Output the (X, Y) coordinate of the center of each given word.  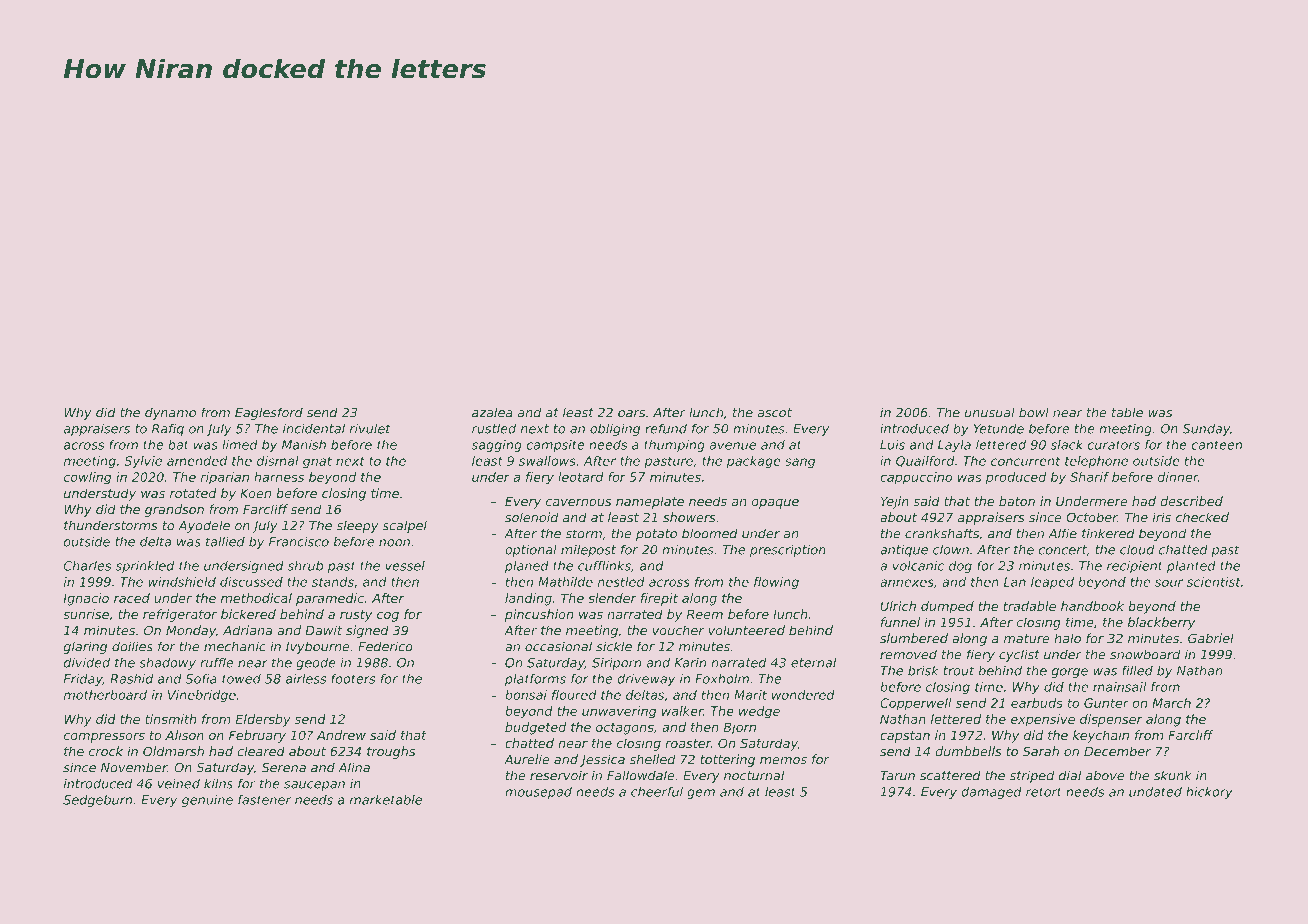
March (1171, 703)
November (134, 767)
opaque (775, 504)
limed (240, 445)
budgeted (535, 728)
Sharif (1089, 477)
